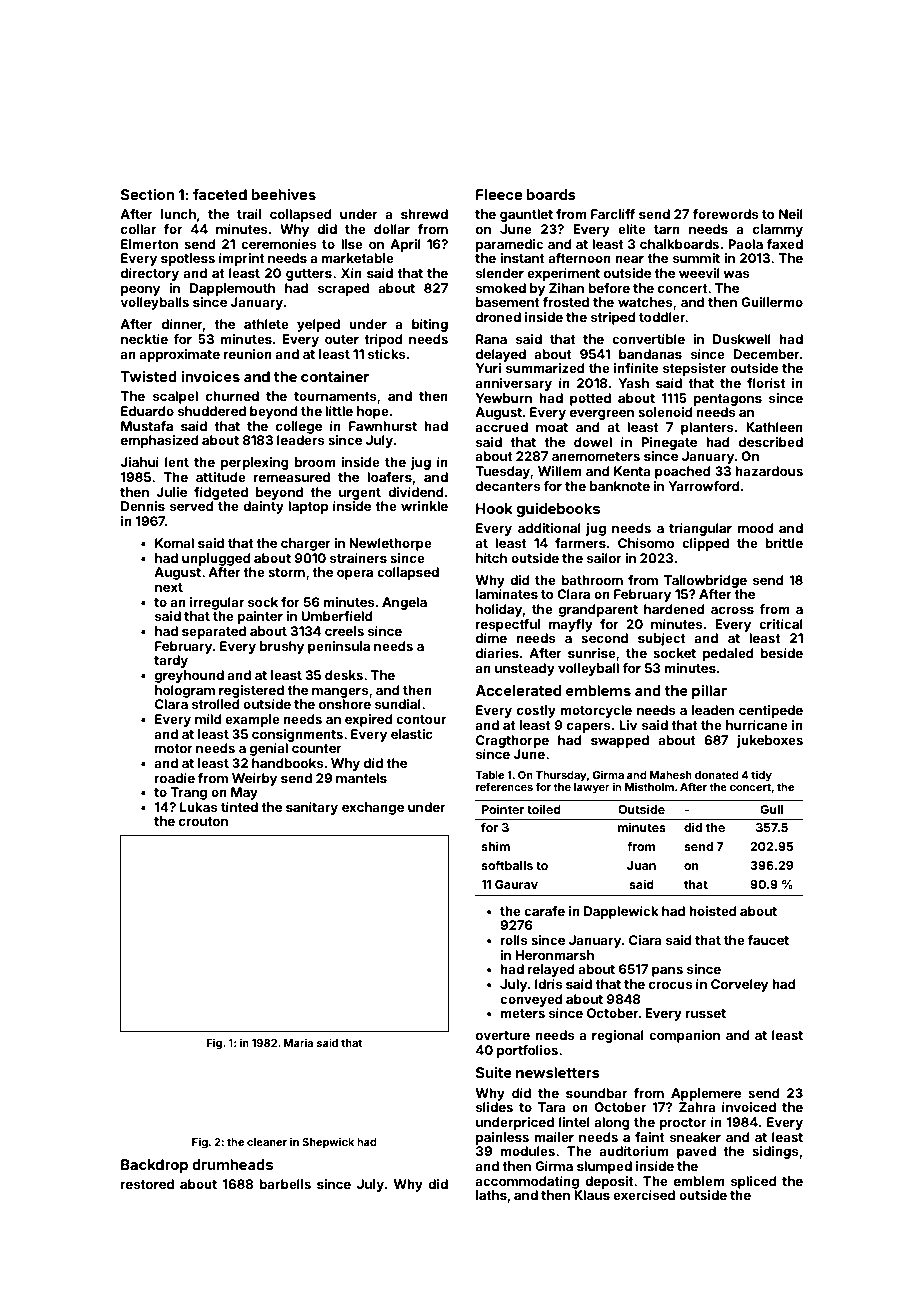 The width and height of the page is (924, 1308). What do you see at coordinates (404, 603) in the page?
I see `Angela` at bounding box center [404, 603].
